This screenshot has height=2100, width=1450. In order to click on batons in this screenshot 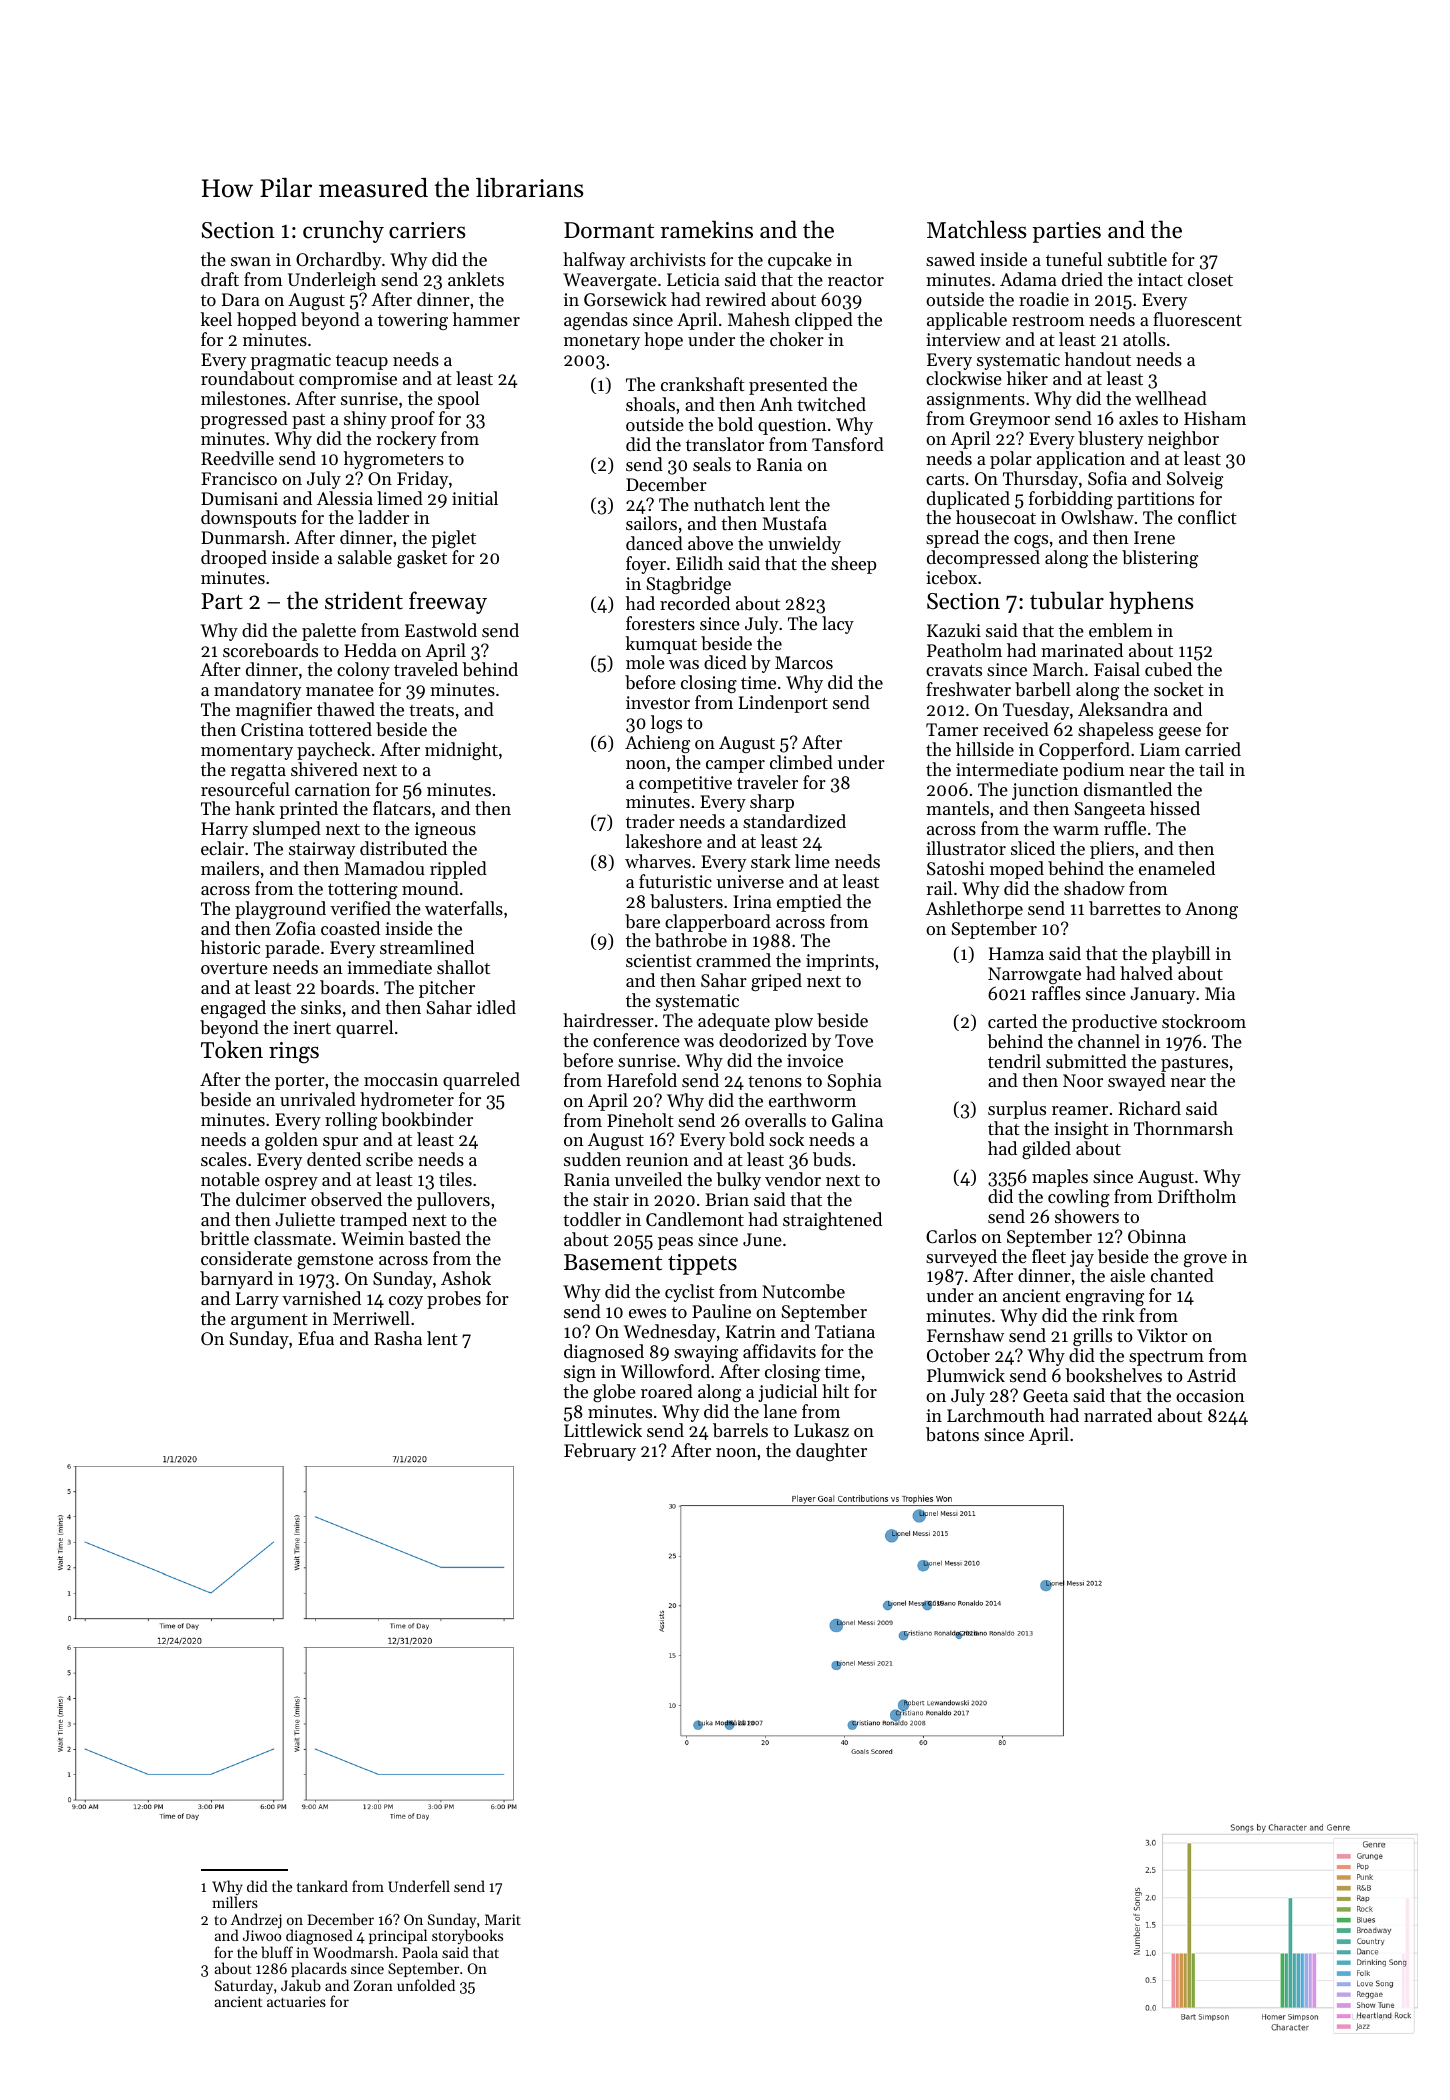, I will do `click(952, 1434)`.
